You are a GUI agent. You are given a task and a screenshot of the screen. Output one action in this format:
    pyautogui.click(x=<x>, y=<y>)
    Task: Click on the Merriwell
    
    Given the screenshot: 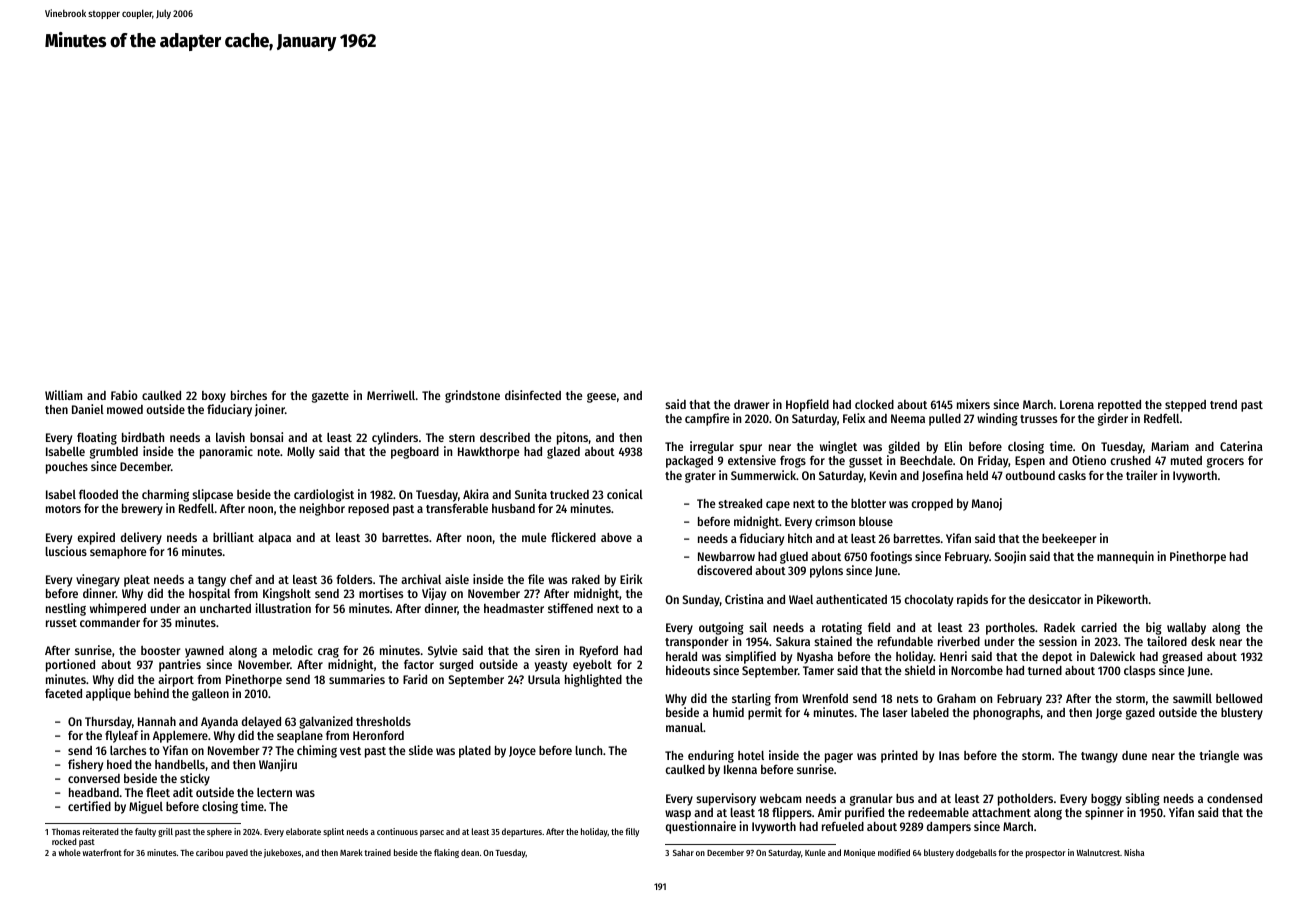 What is the action you would take?
    pyautogui.click(x=391, y=395)
